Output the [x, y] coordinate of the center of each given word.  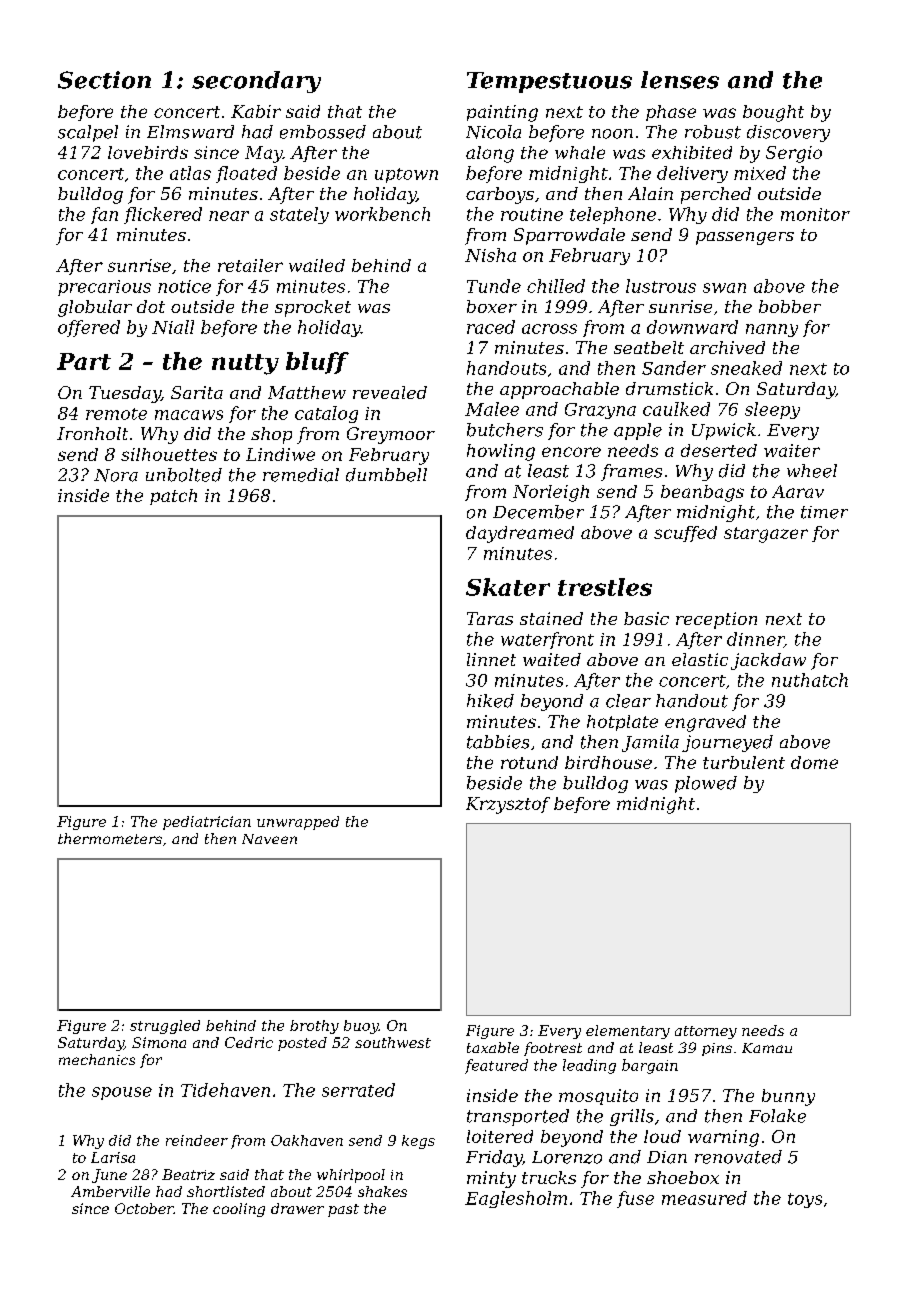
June [109, 1176]
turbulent [744, 762]
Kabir [256, 111]
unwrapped [298, 823]
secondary [256, 82]
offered [89, 328]
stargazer [766, 535]
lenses [680, 80]
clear [628, 701]
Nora [116, 475]
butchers [505, 430]
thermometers [110, 838]
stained [551, 618]
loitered [500, 1136]
